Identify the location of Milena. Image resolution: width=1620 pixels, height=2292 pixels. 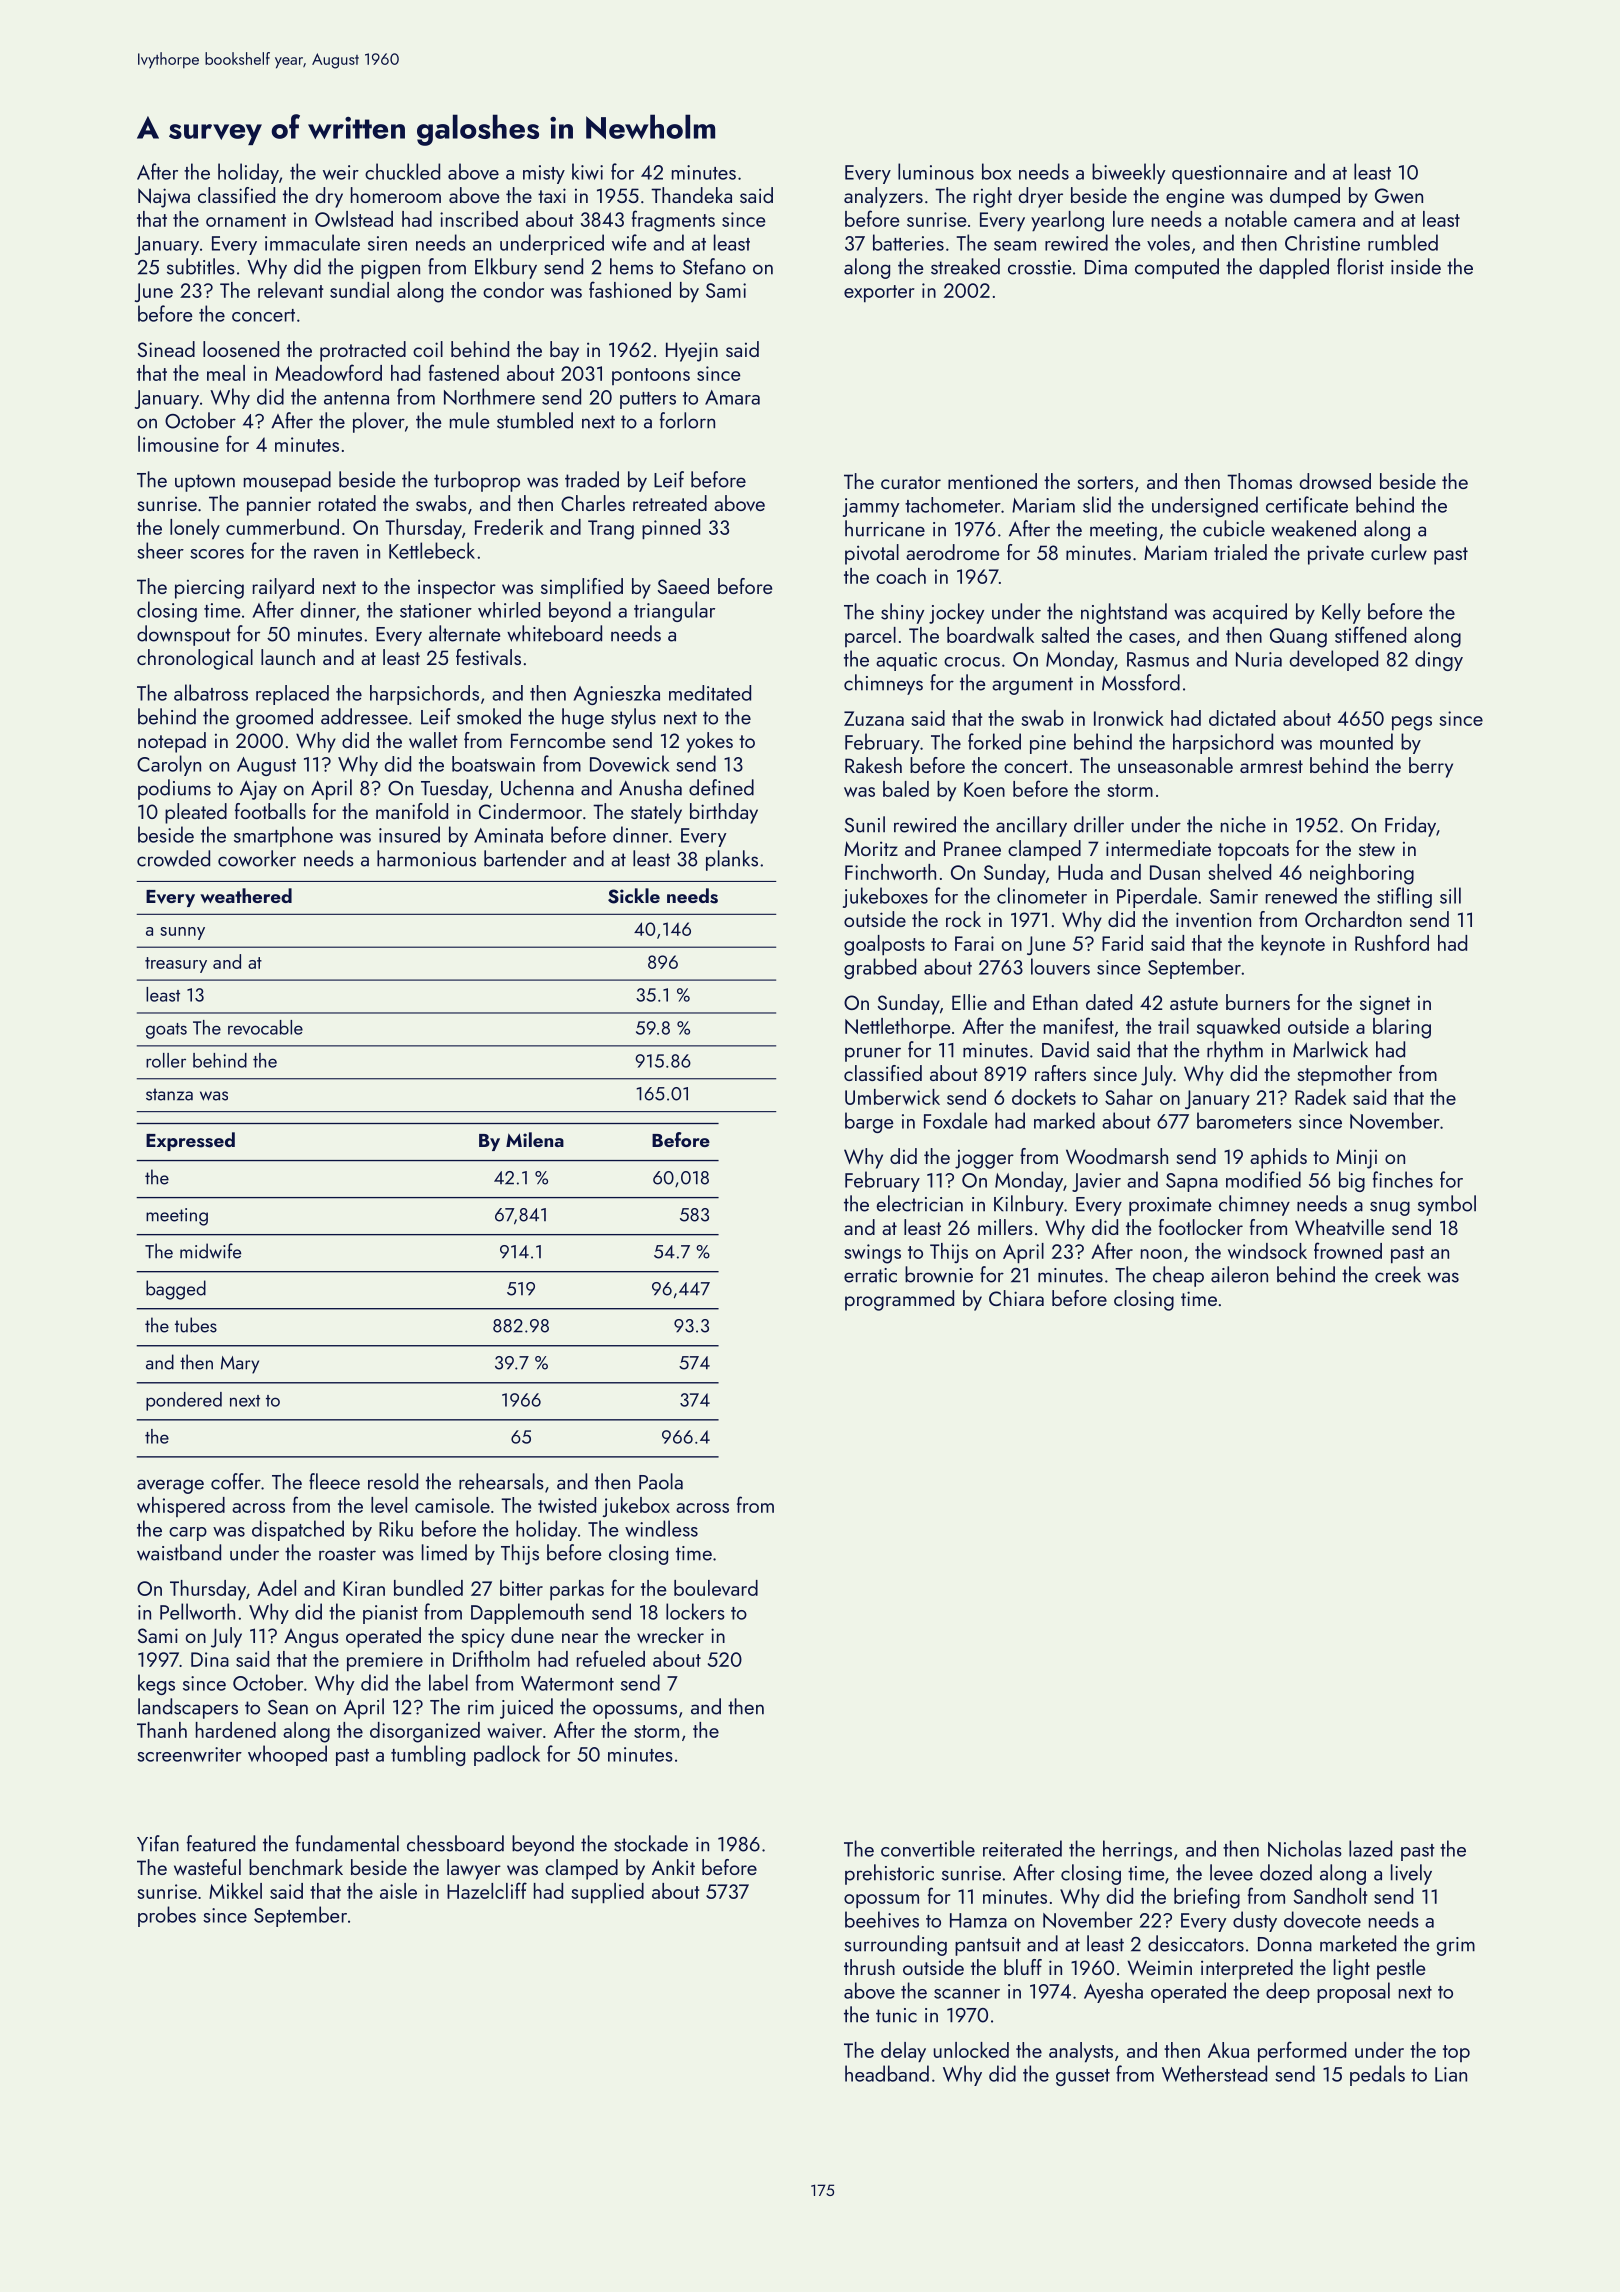
(535, 1139).
